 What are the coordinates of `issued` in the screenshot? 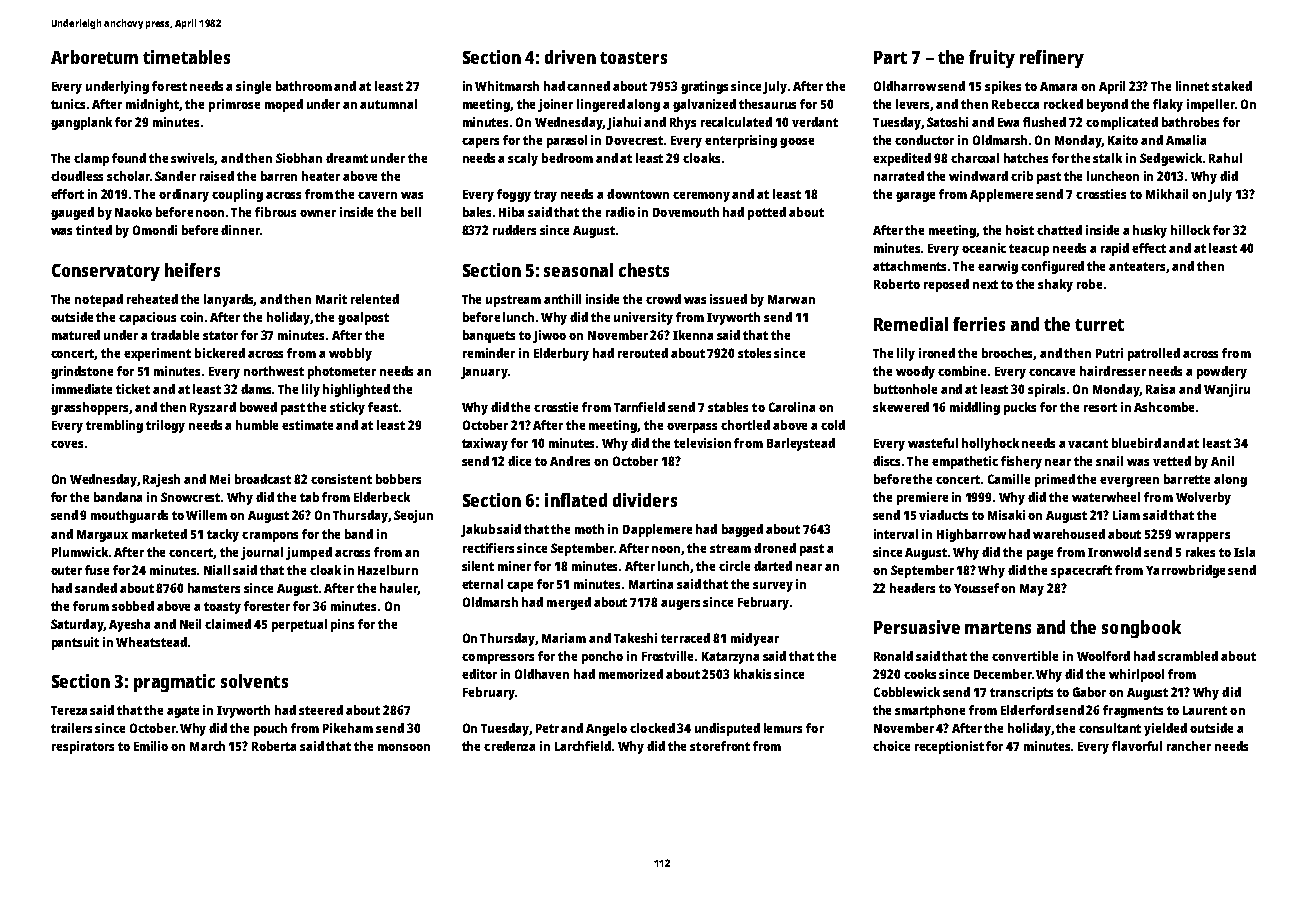 It's located at (728, 299).
